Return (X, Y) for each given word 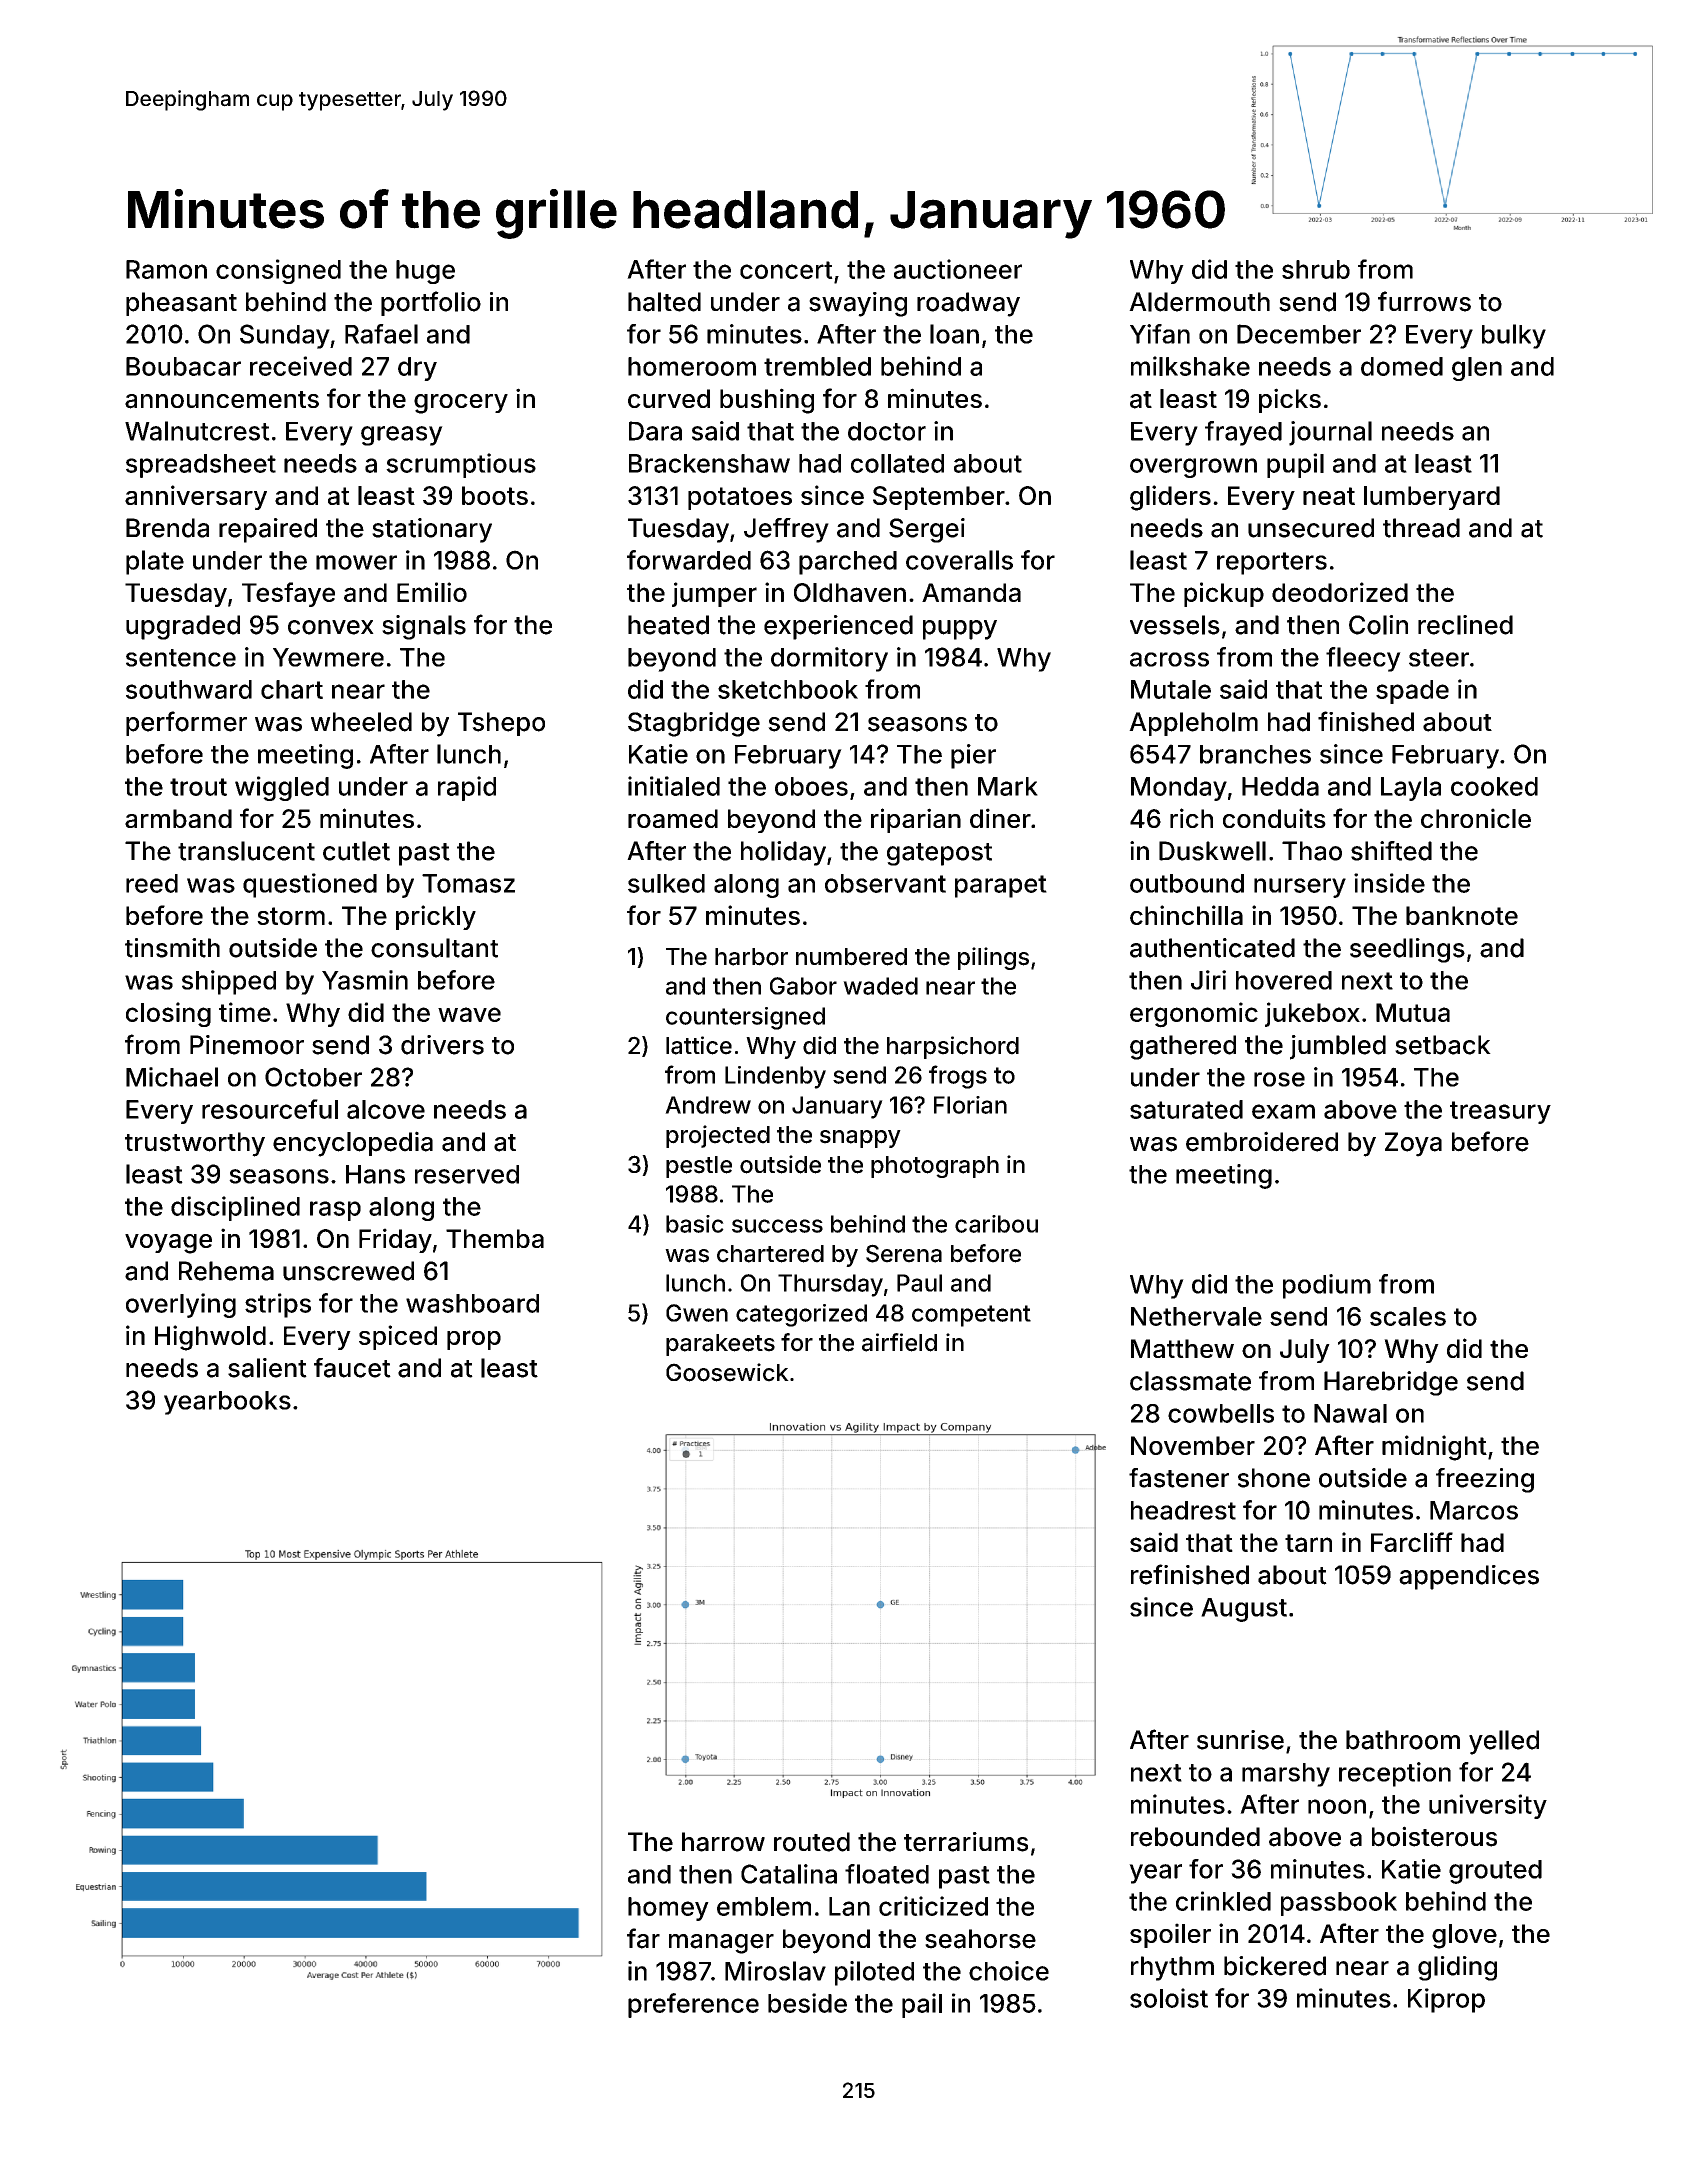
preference (693, 2005)
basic (695, 1224)
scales (1408, 1316)
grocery (461, 404)
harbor (751, 957)
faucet (352, 1368)
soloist (1169, 1998)
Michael (172, 1077)
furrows (1424, 301)
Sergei (927, 530)
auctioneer (958, 269)
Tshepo (501, 724)
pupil (1295, 465)
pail (922, 2005)
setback (1443, 1045)
